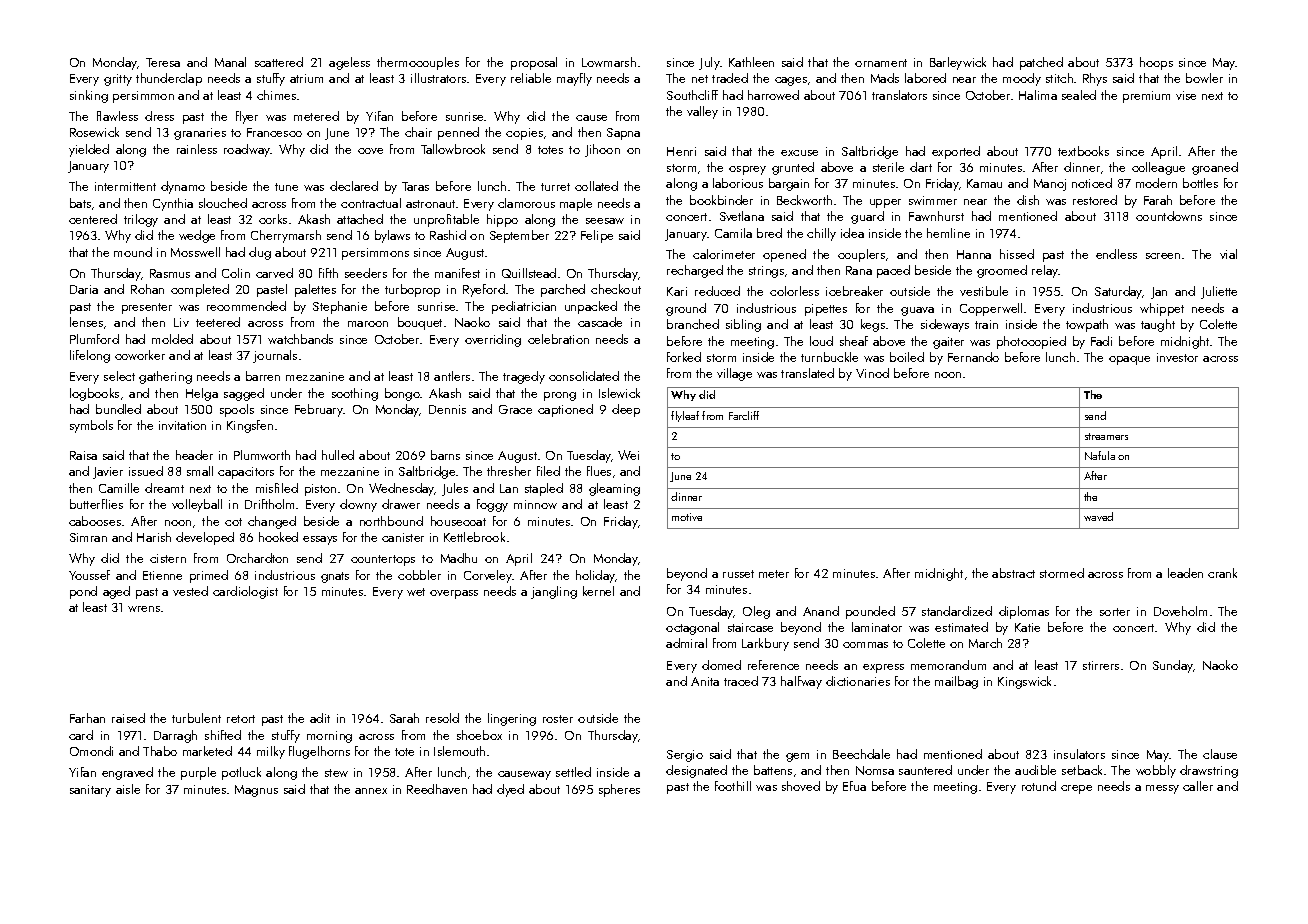 This screenshot has width=1308, height=924. What do you see at coordinates (512, 719) in the screenshot?
I see `lingering` at bounding box center [512, 719].
